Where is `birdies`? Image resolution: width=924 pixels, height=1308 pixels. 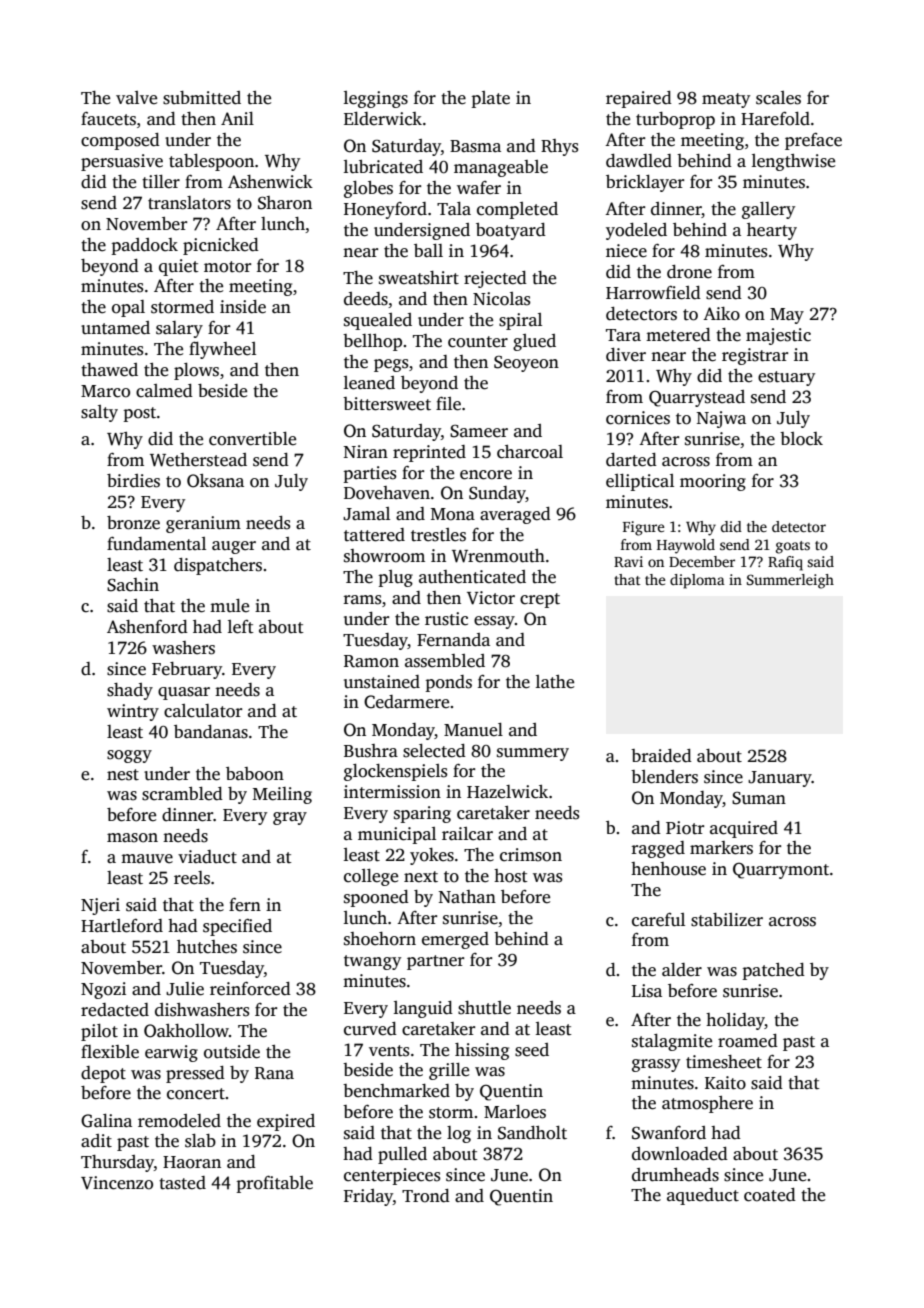 birdies is located at coordinates (133, 481).
